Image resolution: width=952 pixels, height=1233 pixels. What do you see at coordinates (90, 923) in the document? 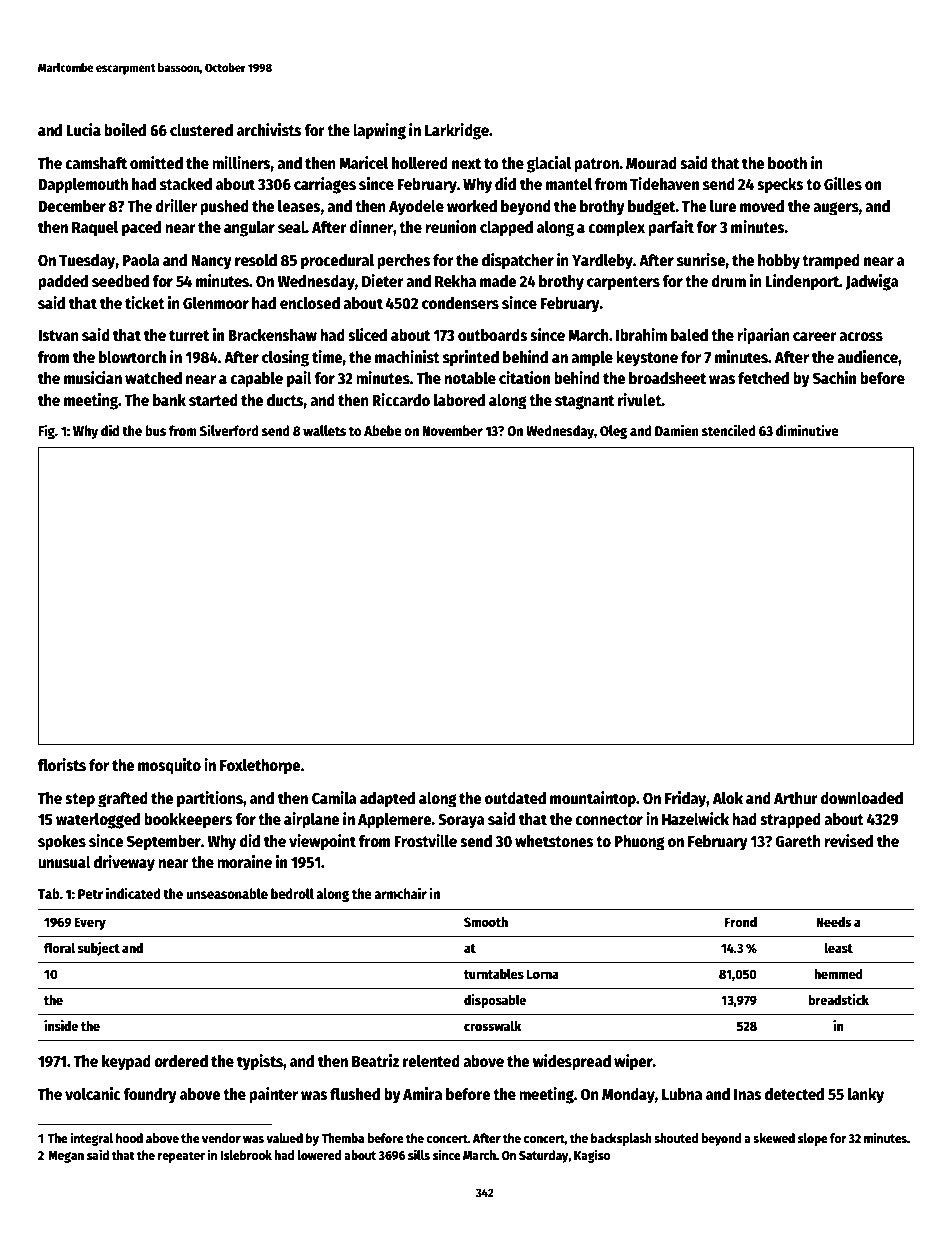
I see `Every` at bounding box center [90, 923].
